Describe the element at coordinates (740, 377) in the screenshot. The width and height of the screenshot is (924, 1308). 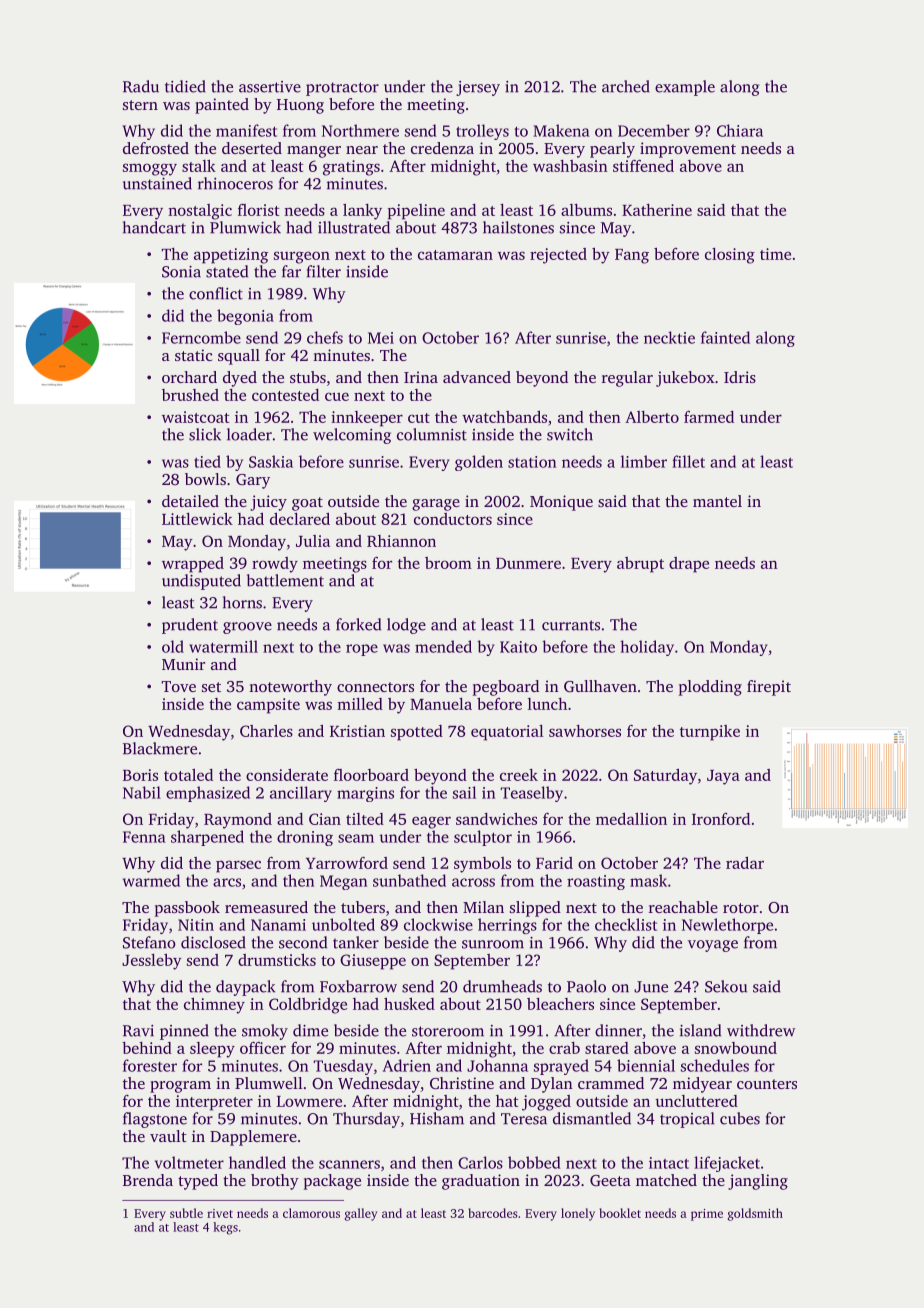
I see `Idris` at that location.
